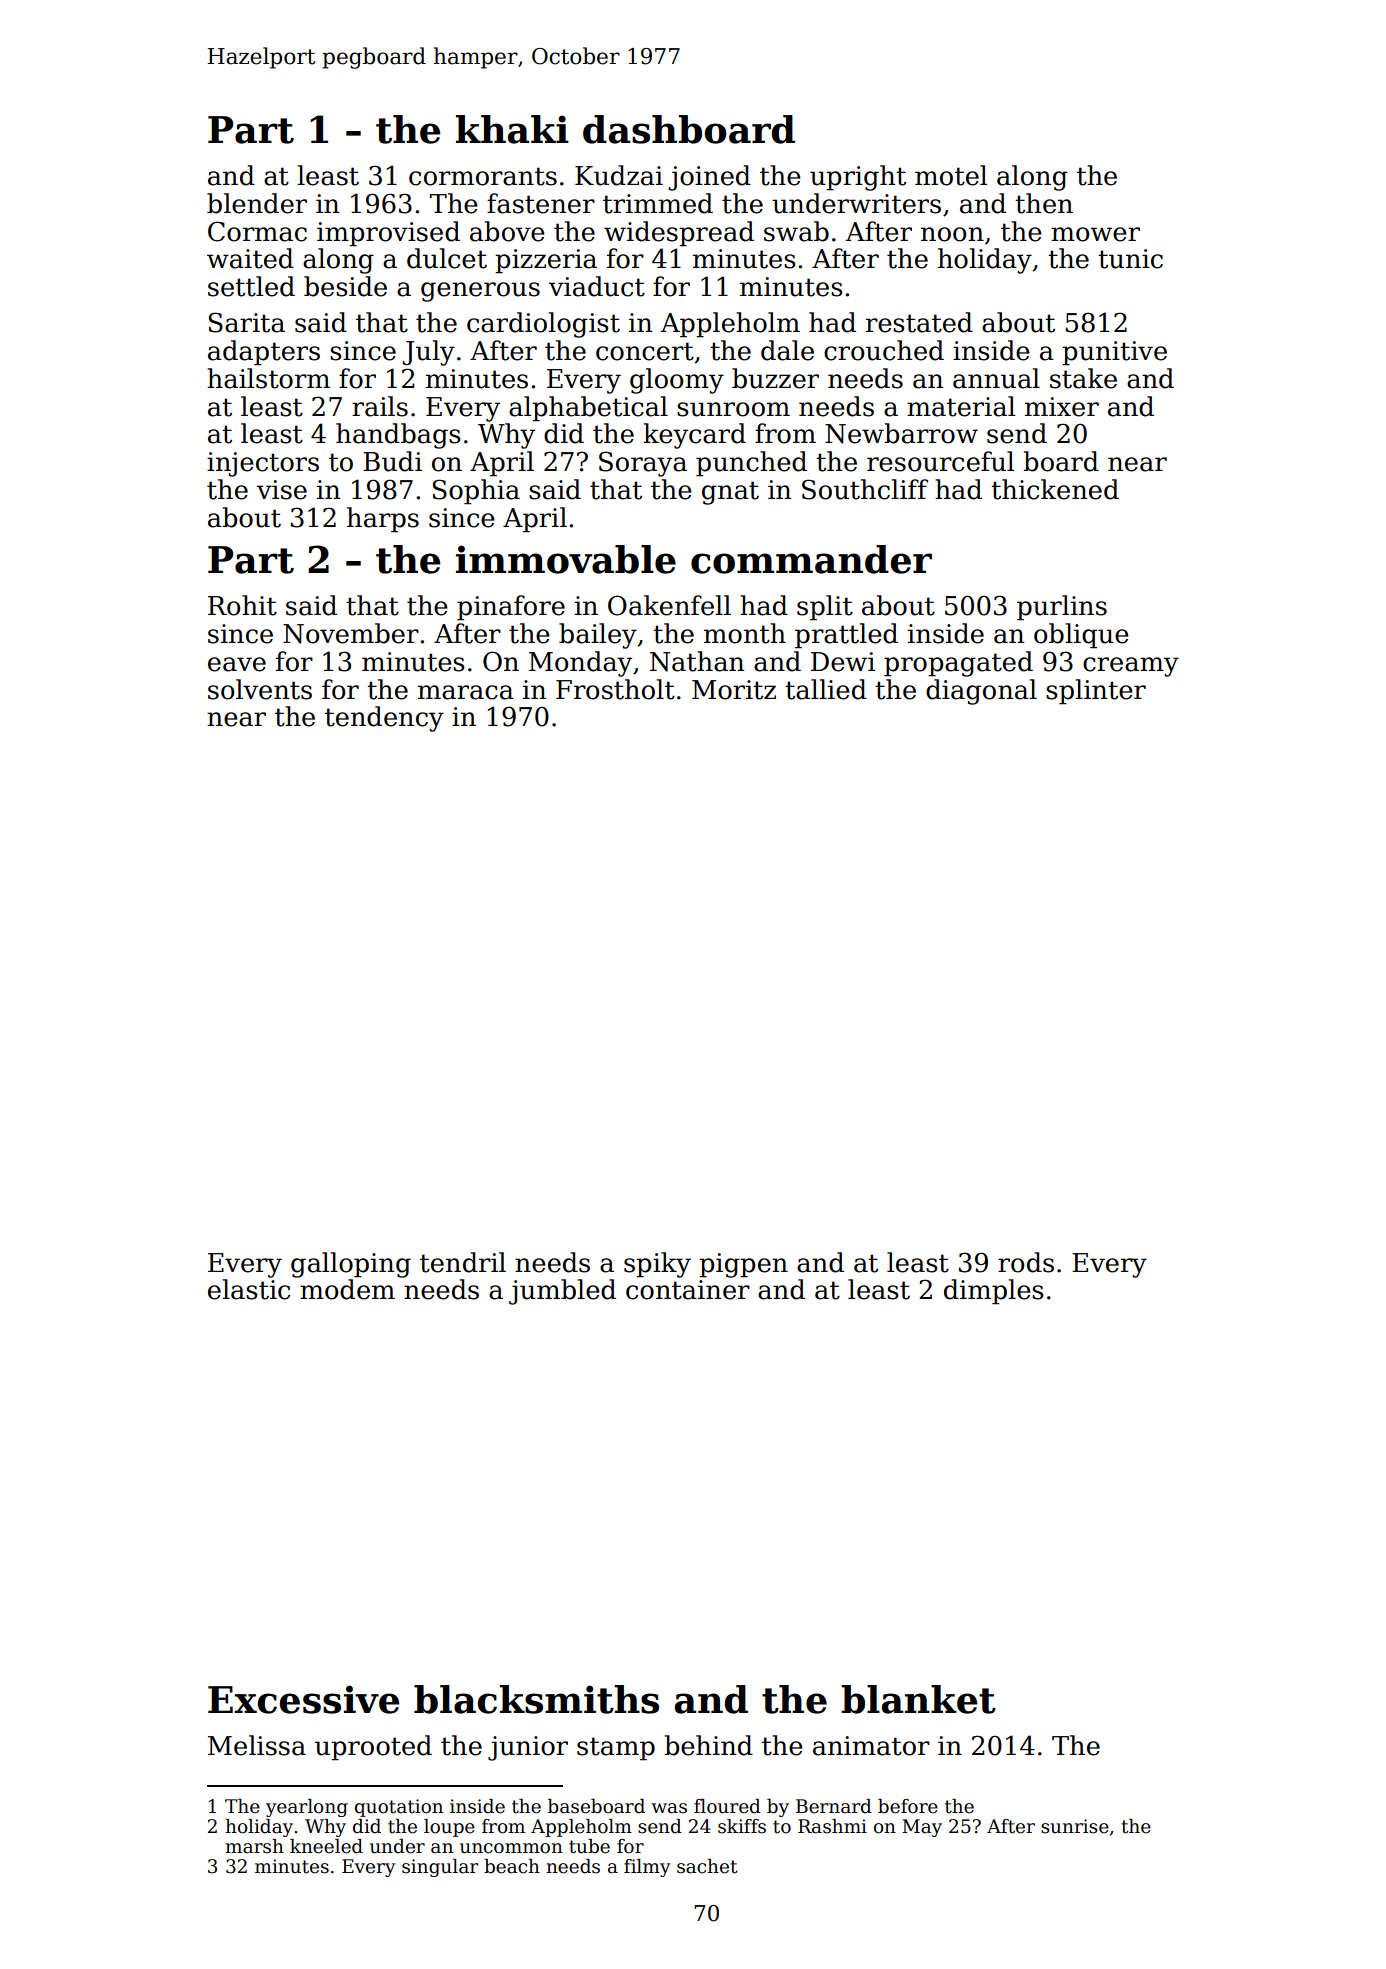 Image resolution: width=1386 pixels, height=1969 pixels. What do you see at coordinates (512, 129) in the screenshot?
I see `khaki` at bounding box center [512, 129].
